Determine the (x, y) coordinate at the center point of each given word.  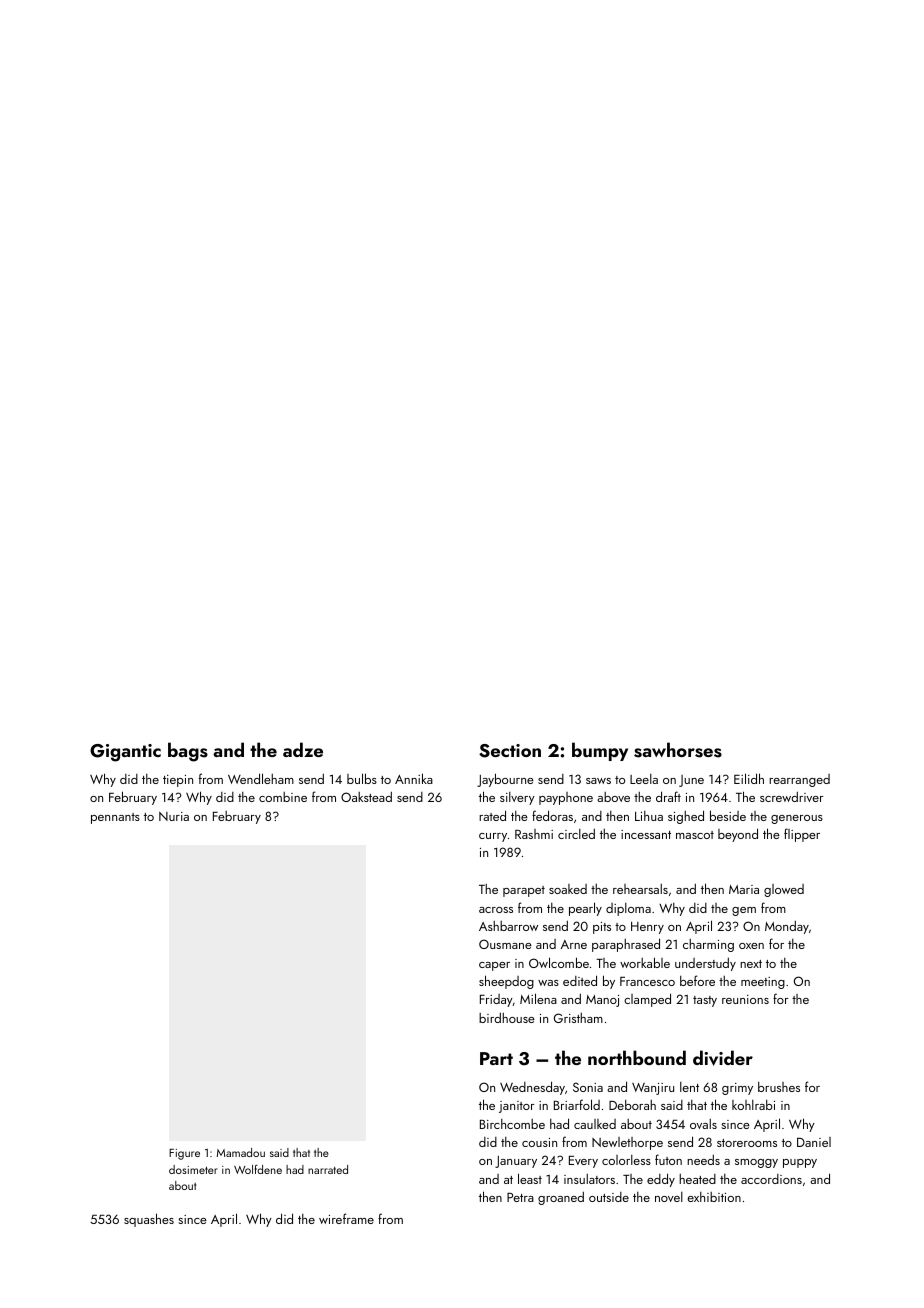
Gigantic (125, 753)
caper (494, 966)
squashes (149, 1220)
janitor (516, 1107)
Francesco (647, 981)
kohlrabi (753, 1105)
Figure (184, 1154)
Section (510, 751)
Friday (496, 1000)
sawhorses (678, 750)
